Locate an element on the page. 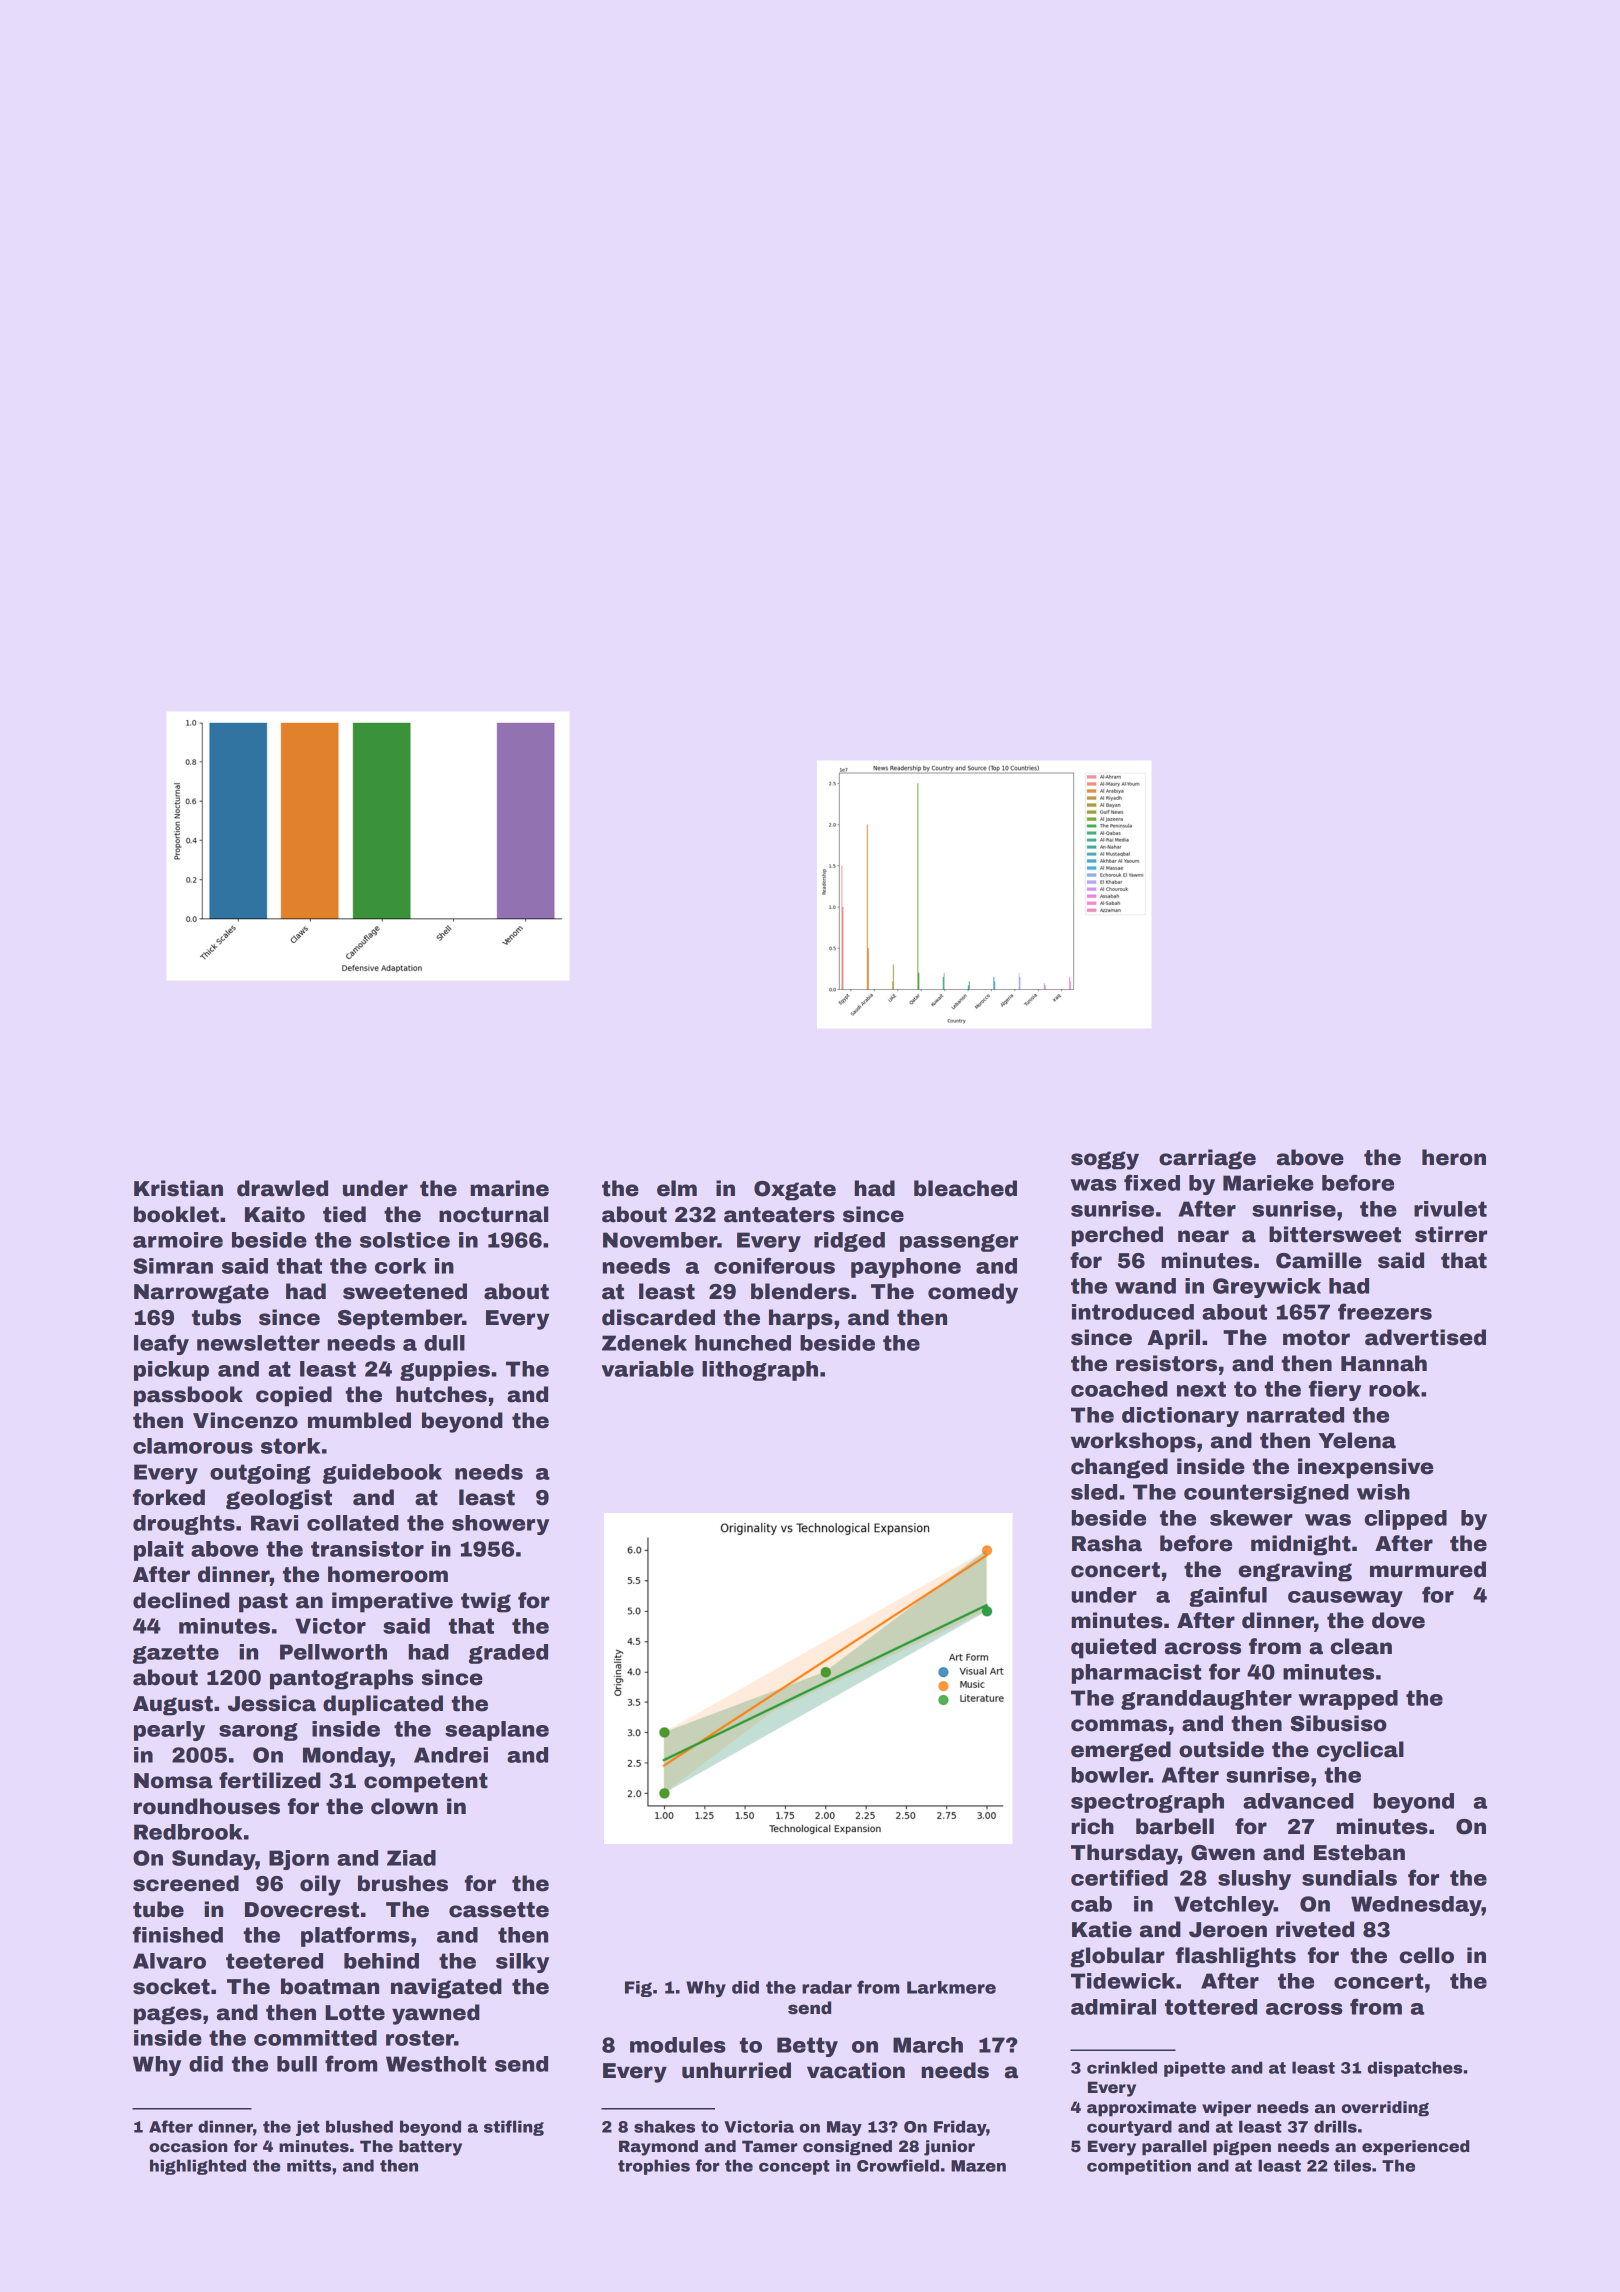 This page has width=1620, height=2292. junior is located at coordinates (949, 2148).
